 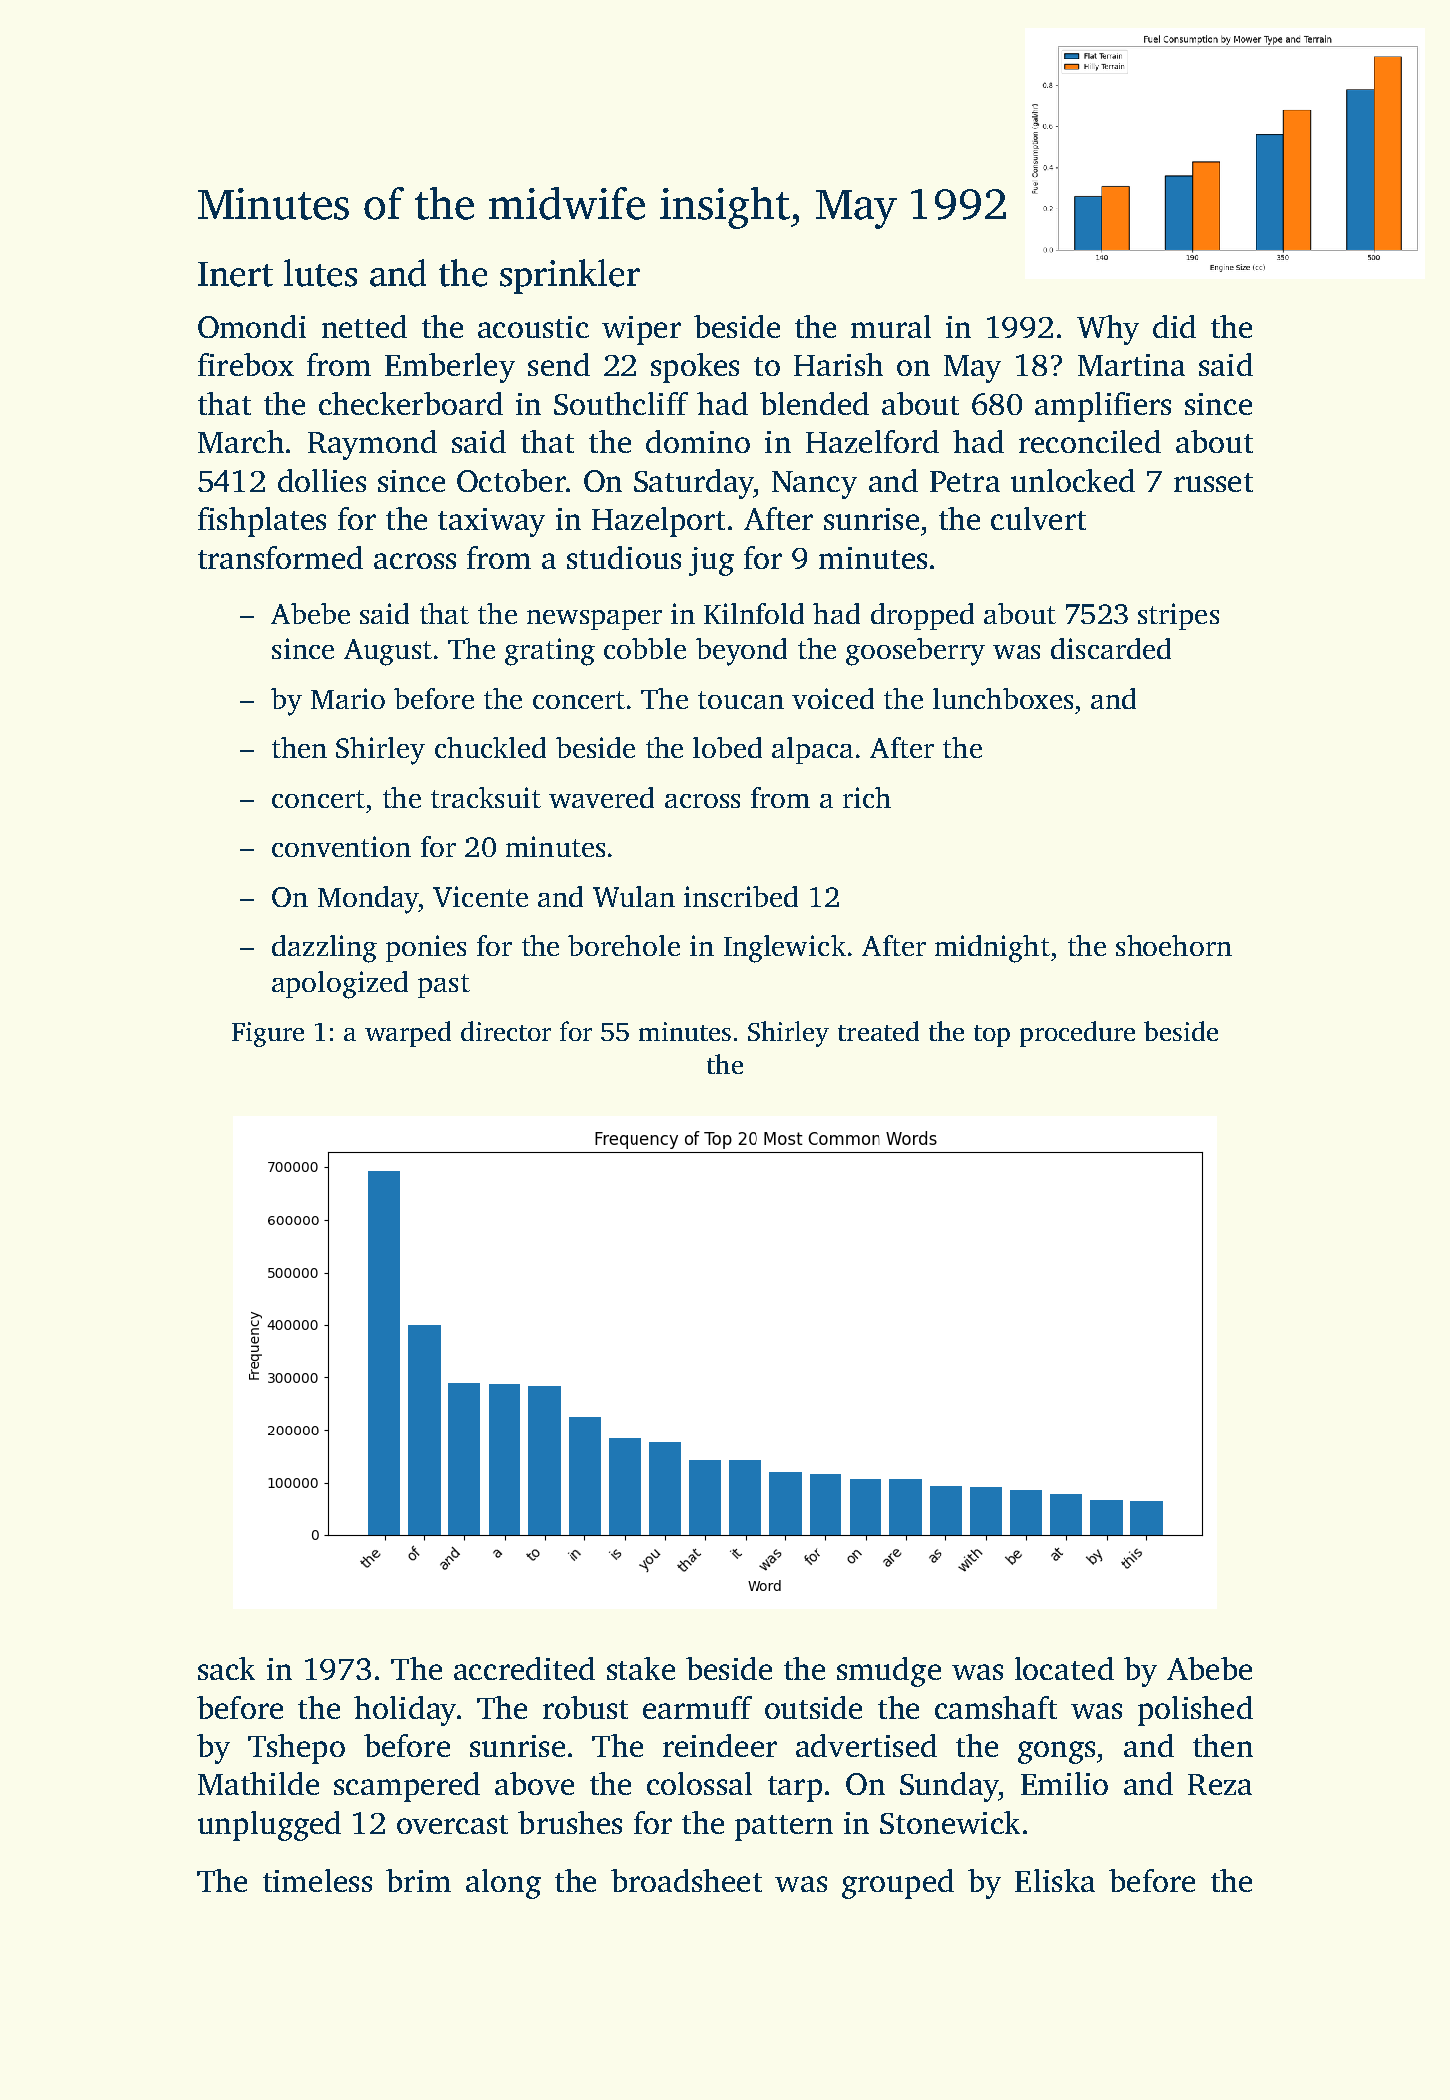 What do you see at coordinates (686, 1880) in the screenshot?
I see `broadsheet` at bounding box center [686, 1880].
